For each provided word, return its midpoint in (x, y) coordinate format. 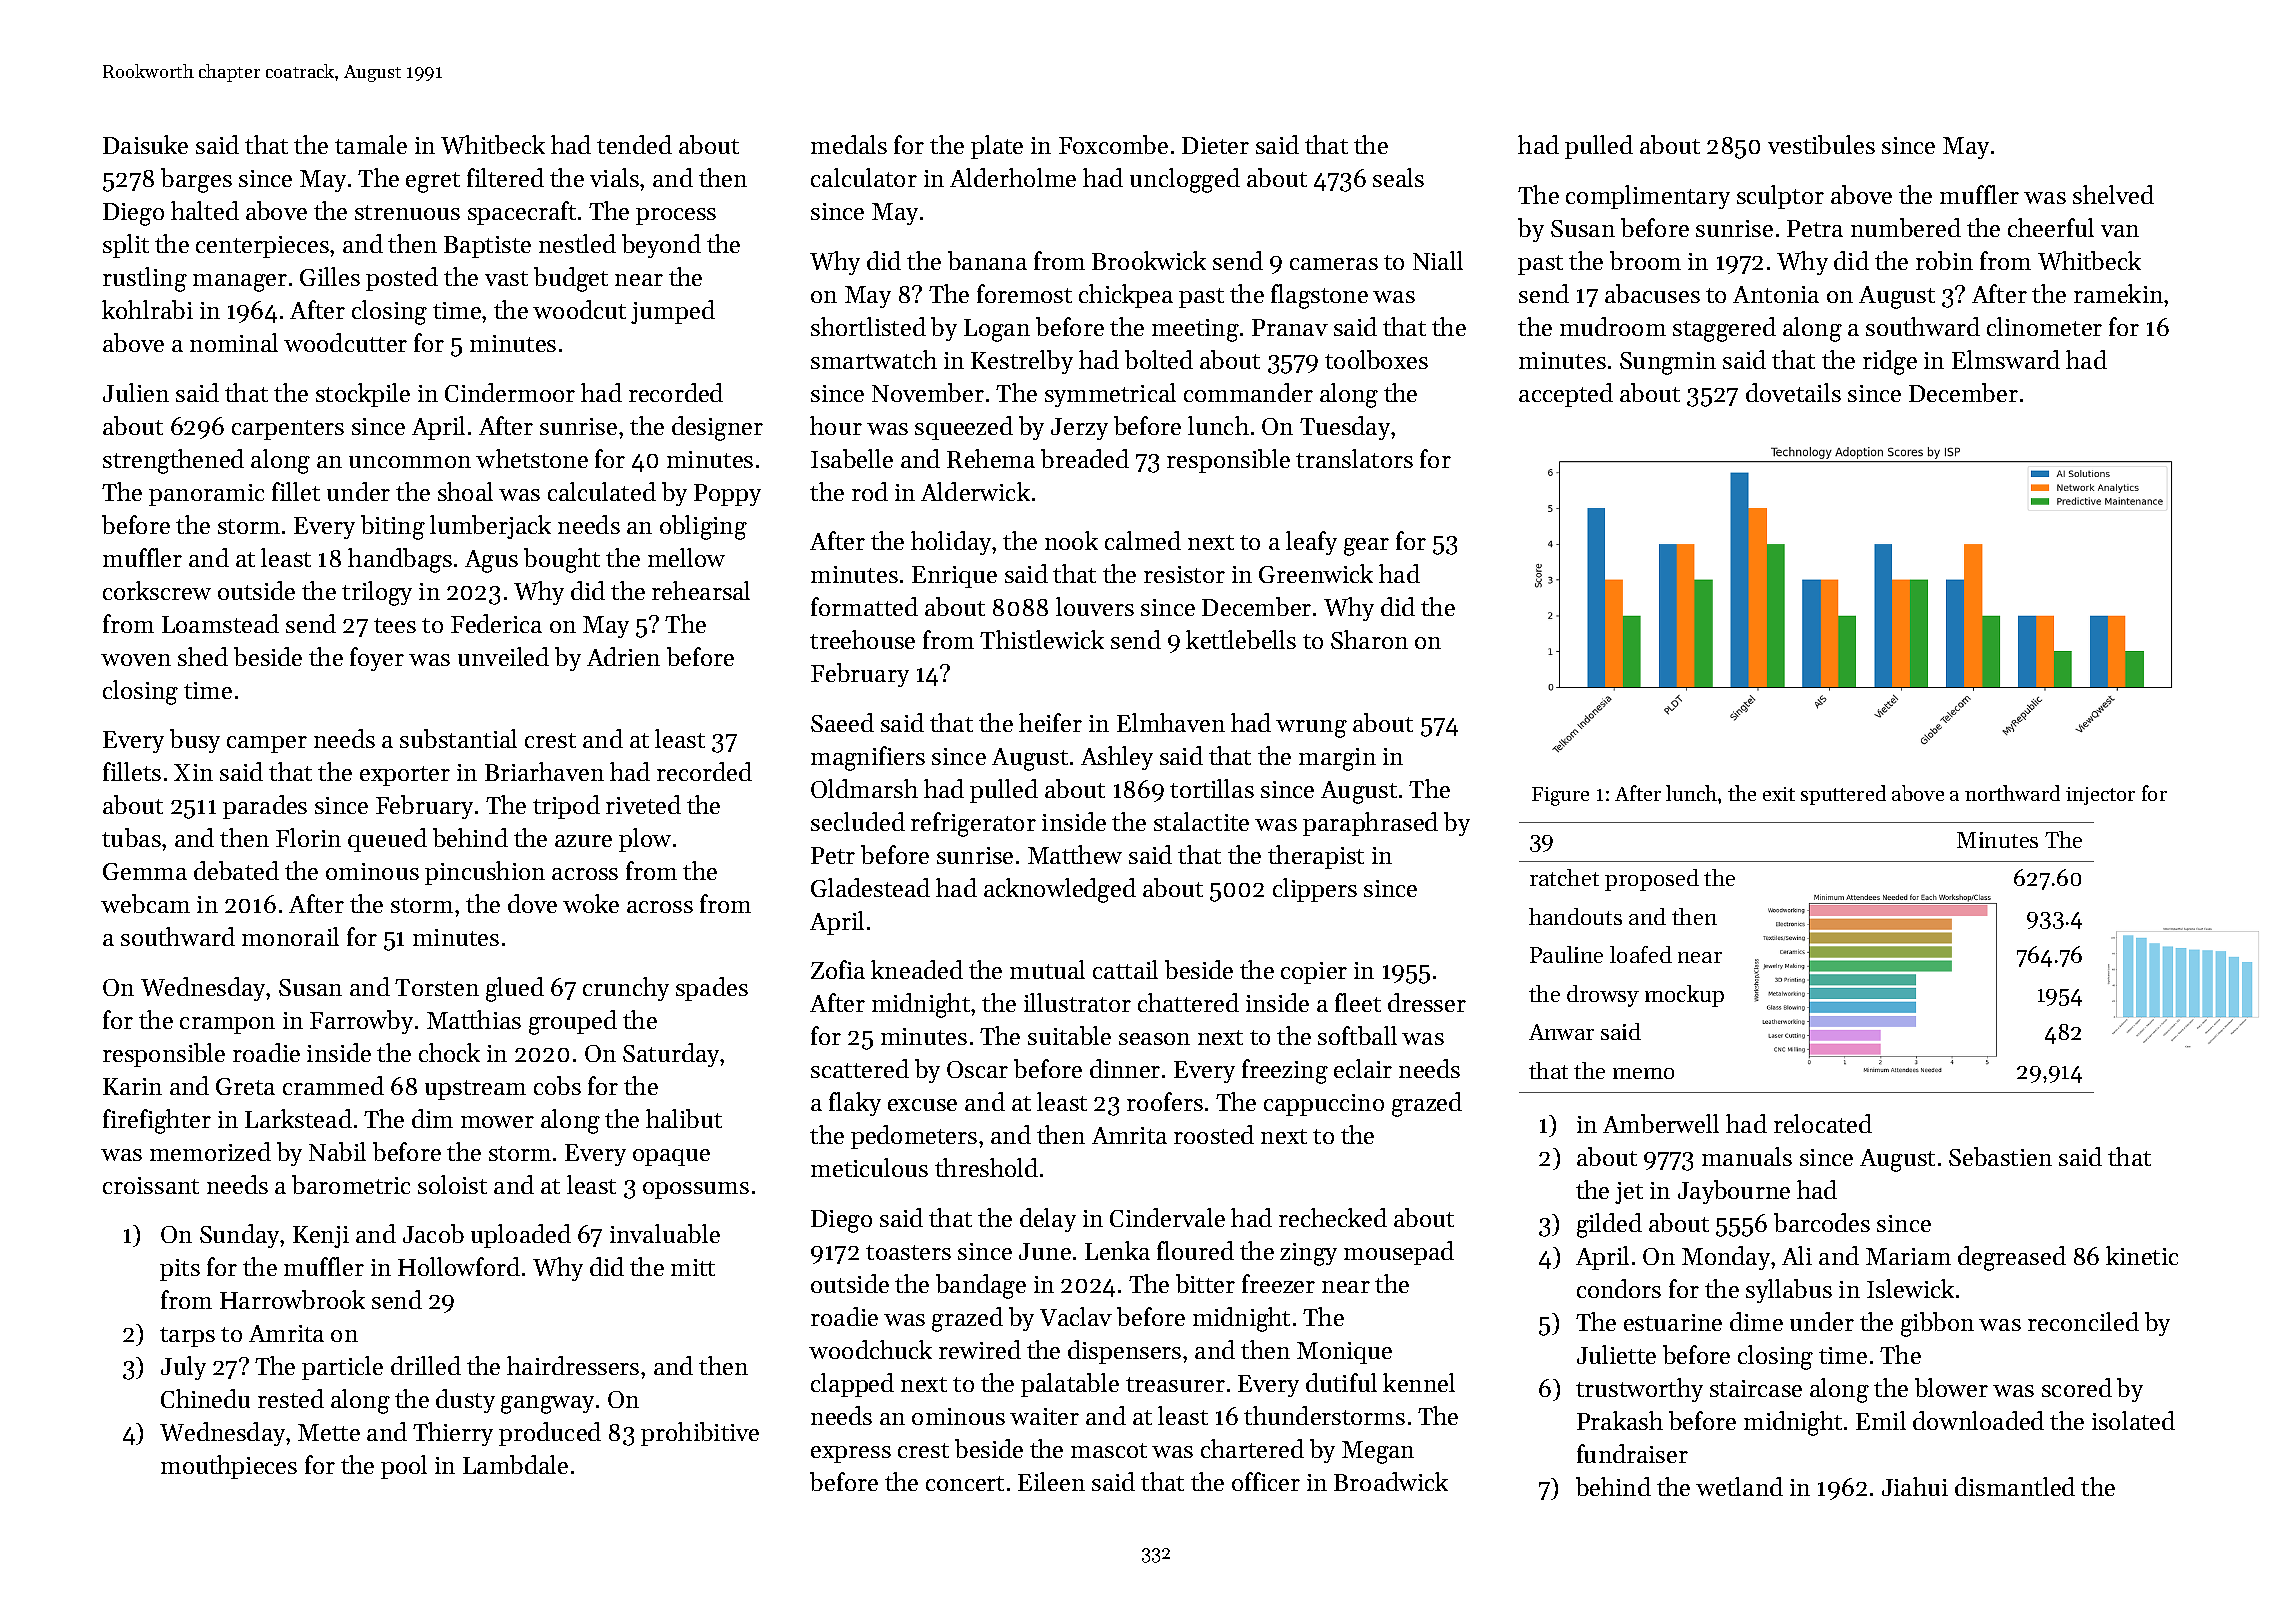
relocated (1823, 1123)
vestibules (1821, 144)
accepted (1566, 395)
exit (1779, 794)
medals (849, 144)
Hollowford (459, 1266)
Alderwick (975, 491)
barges (196, 180)
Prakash (1620, 1420)
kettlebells (1241, 639)
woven (136, 660)
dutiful (1341, 1382)
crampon (227, 1025)
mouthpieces (229, 1467)
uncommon (410, 462)
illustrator (1077, 1002)
